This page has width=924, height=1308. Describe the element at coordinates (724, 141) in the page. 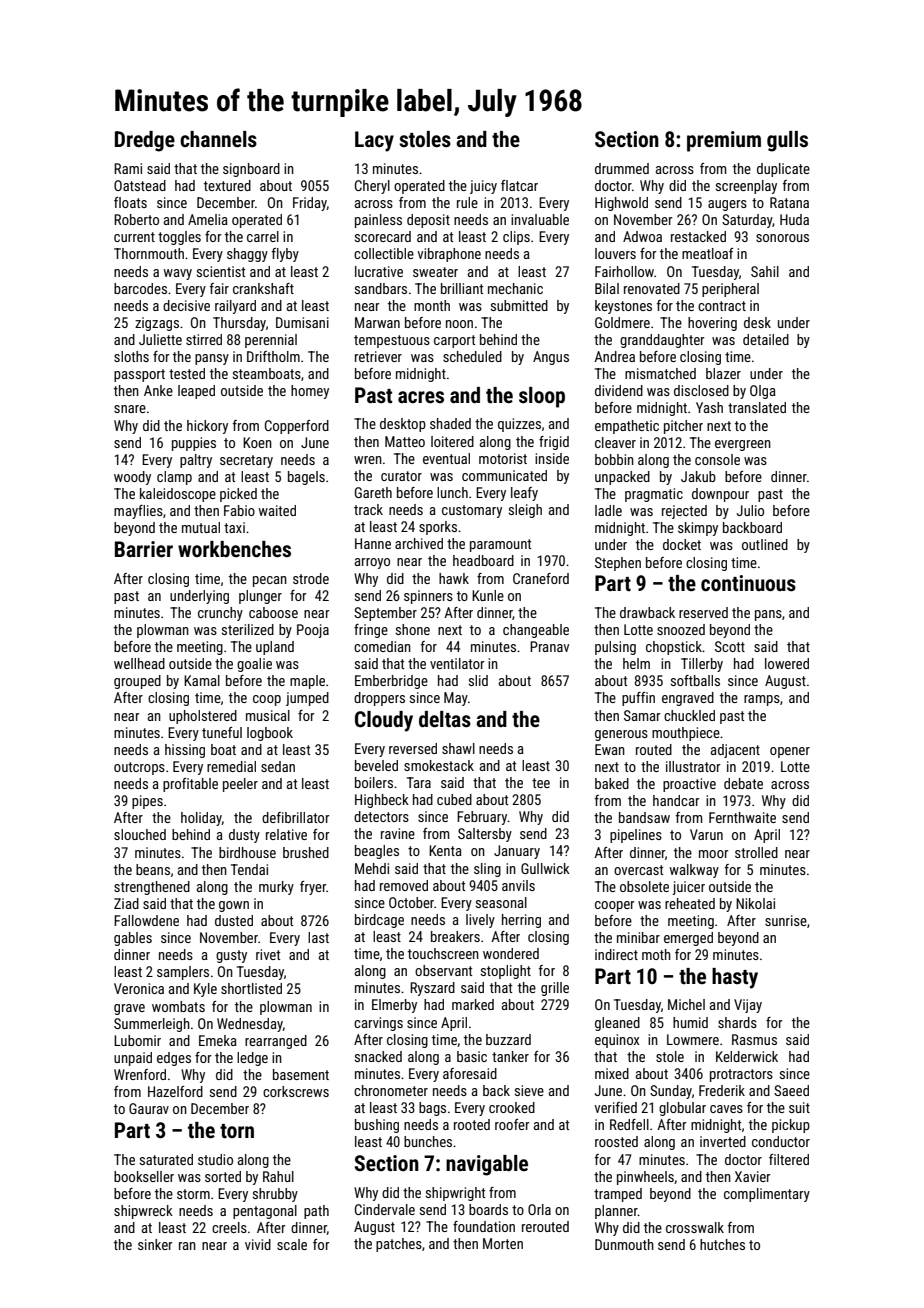

I see `premium` at that location.
